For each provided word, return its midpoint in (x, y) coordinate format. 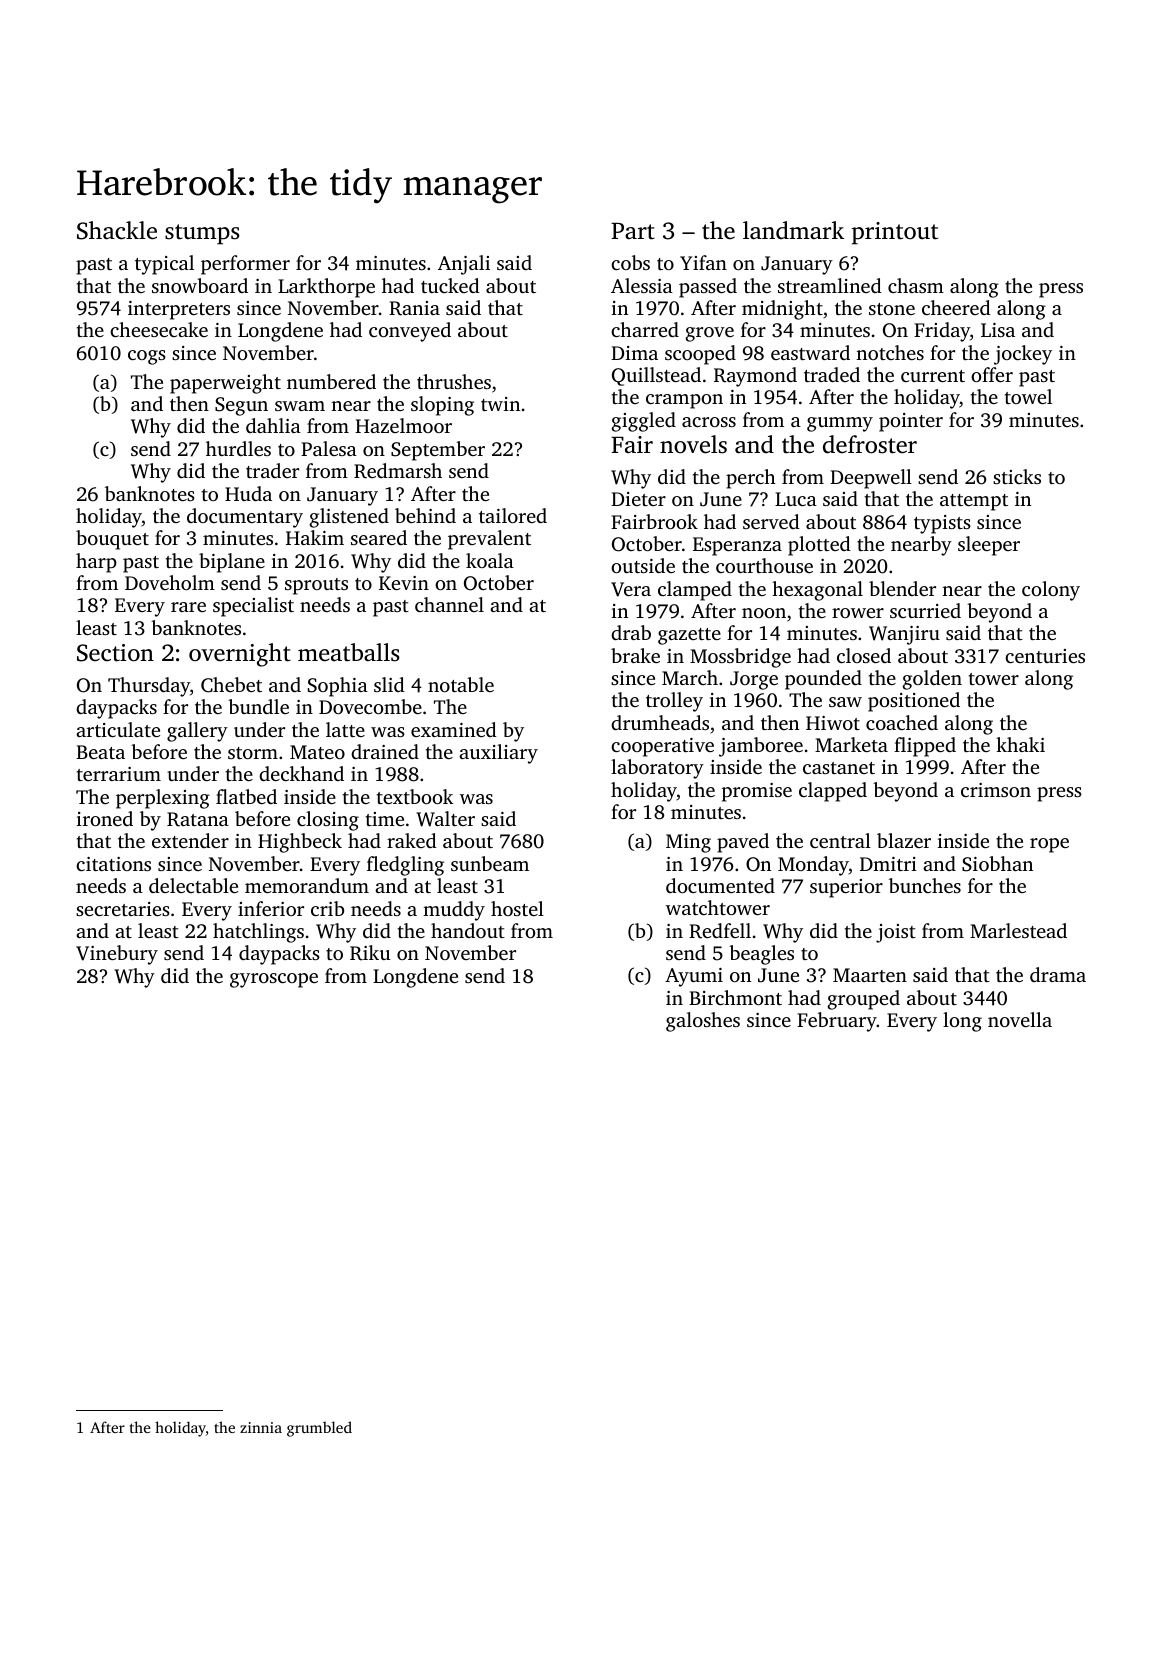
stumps (202, 234)
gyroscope (274, 980)
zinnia (261, 1427)
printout (895, 233)
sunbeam (490, 863)
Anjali (464, 265)
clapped (833, 792)
